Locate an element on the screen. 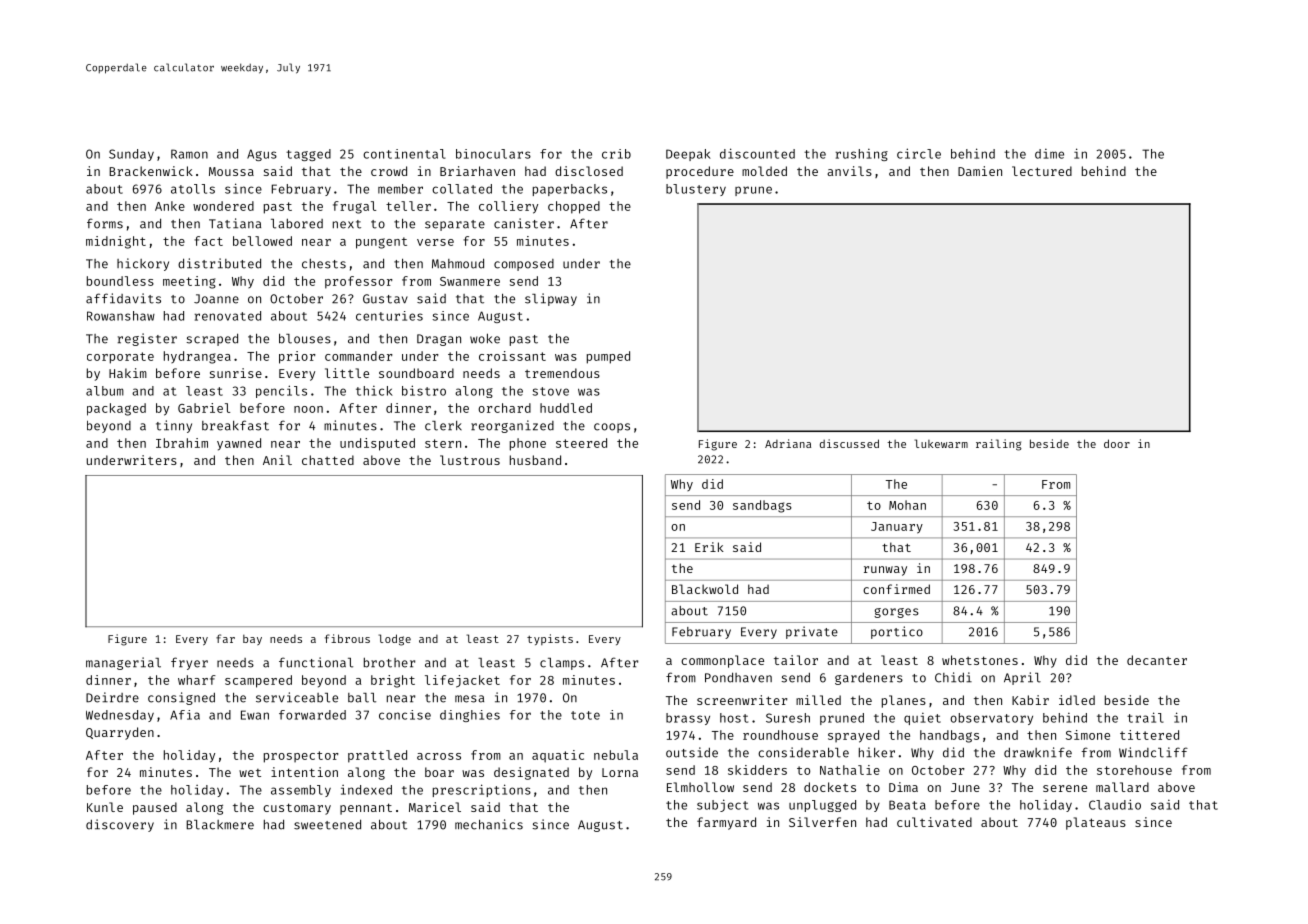  undisputed is located at coordinates (377, 444).
